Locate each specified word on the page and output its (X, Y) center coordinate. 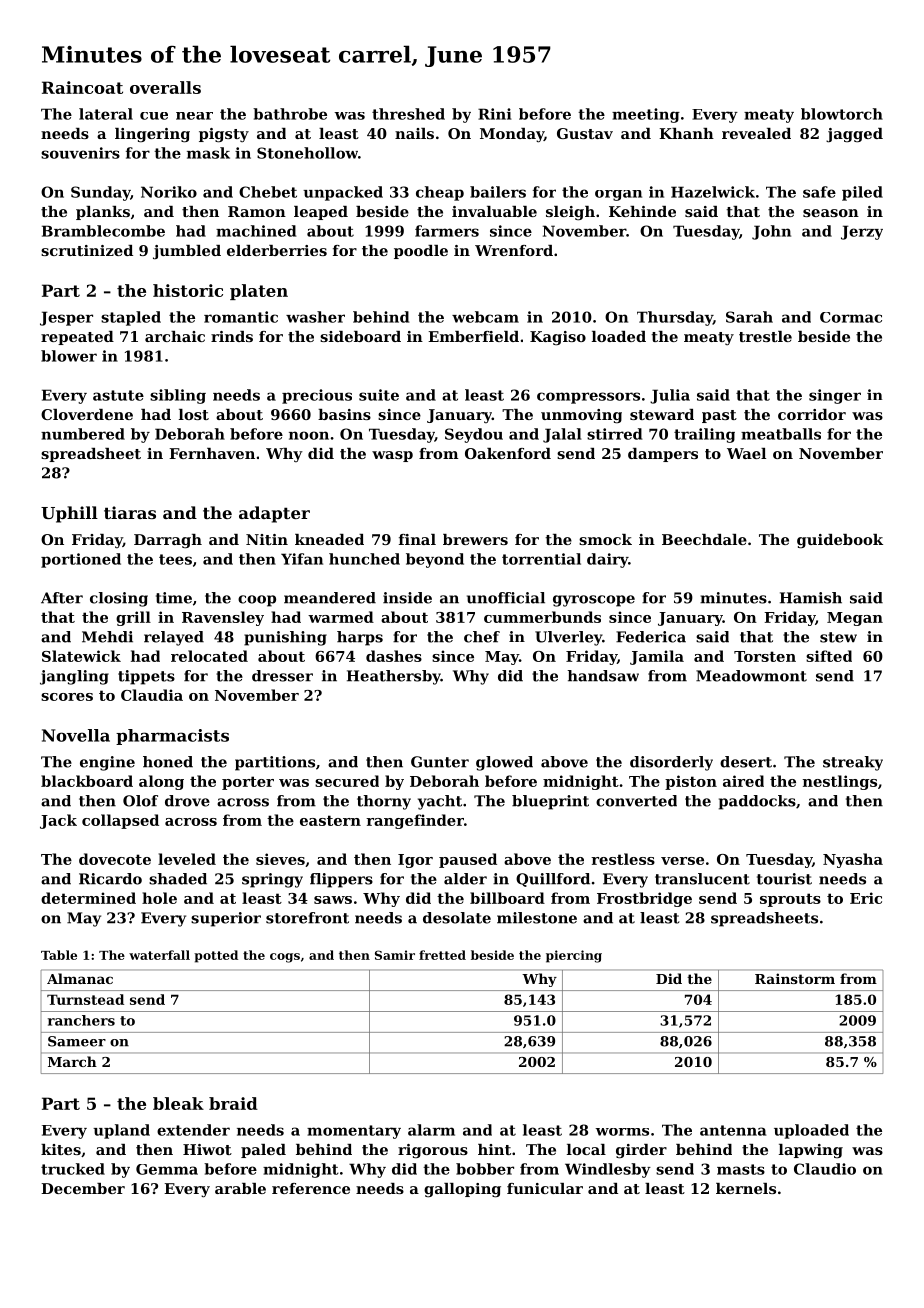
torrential (541, 559)
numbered (83, 434)
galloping (462, 1190)
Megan (855, 619)
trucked (73, 1169)
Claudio (825, 1169)
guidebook (840, 541)
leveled (187, 859)
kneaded (329, 539)
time (174, 598)
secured (347, 781)
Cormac (851, 317)
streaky (853, 763)
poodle (421, 252)
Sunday (100, 193)
